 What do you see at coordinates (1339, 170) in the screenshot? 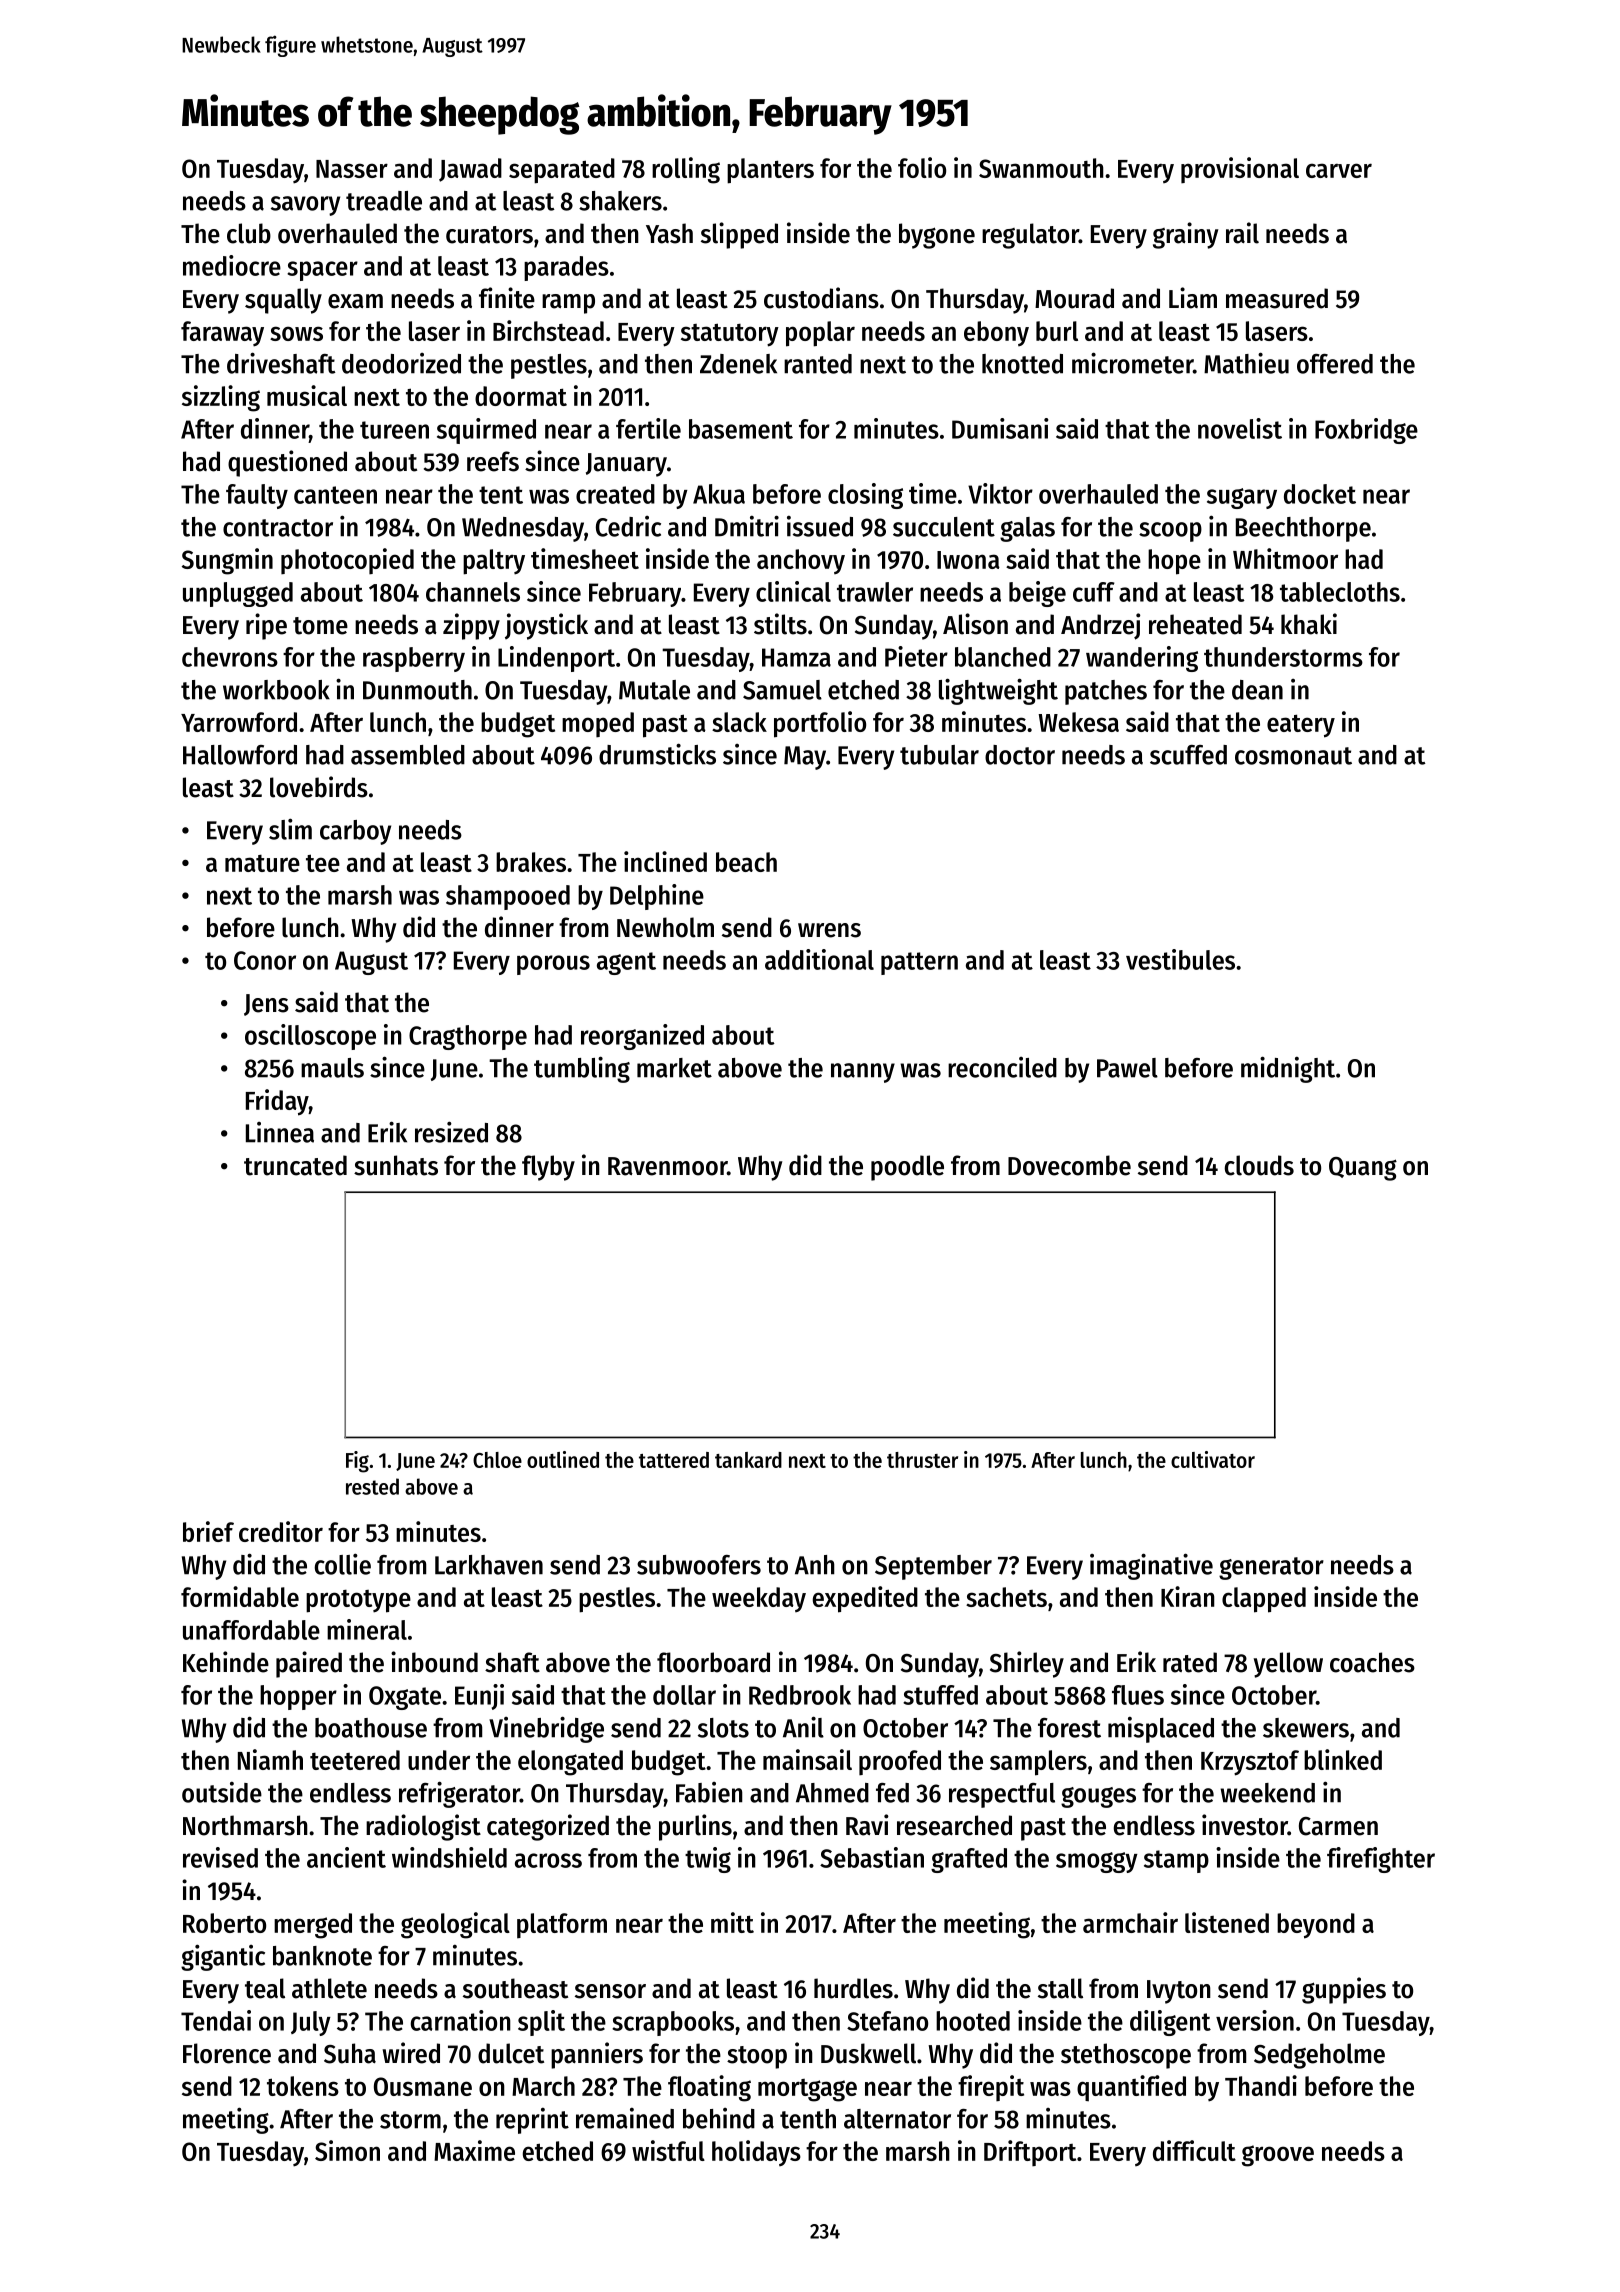
I see `carver` at bounding box center [1339, 170].
